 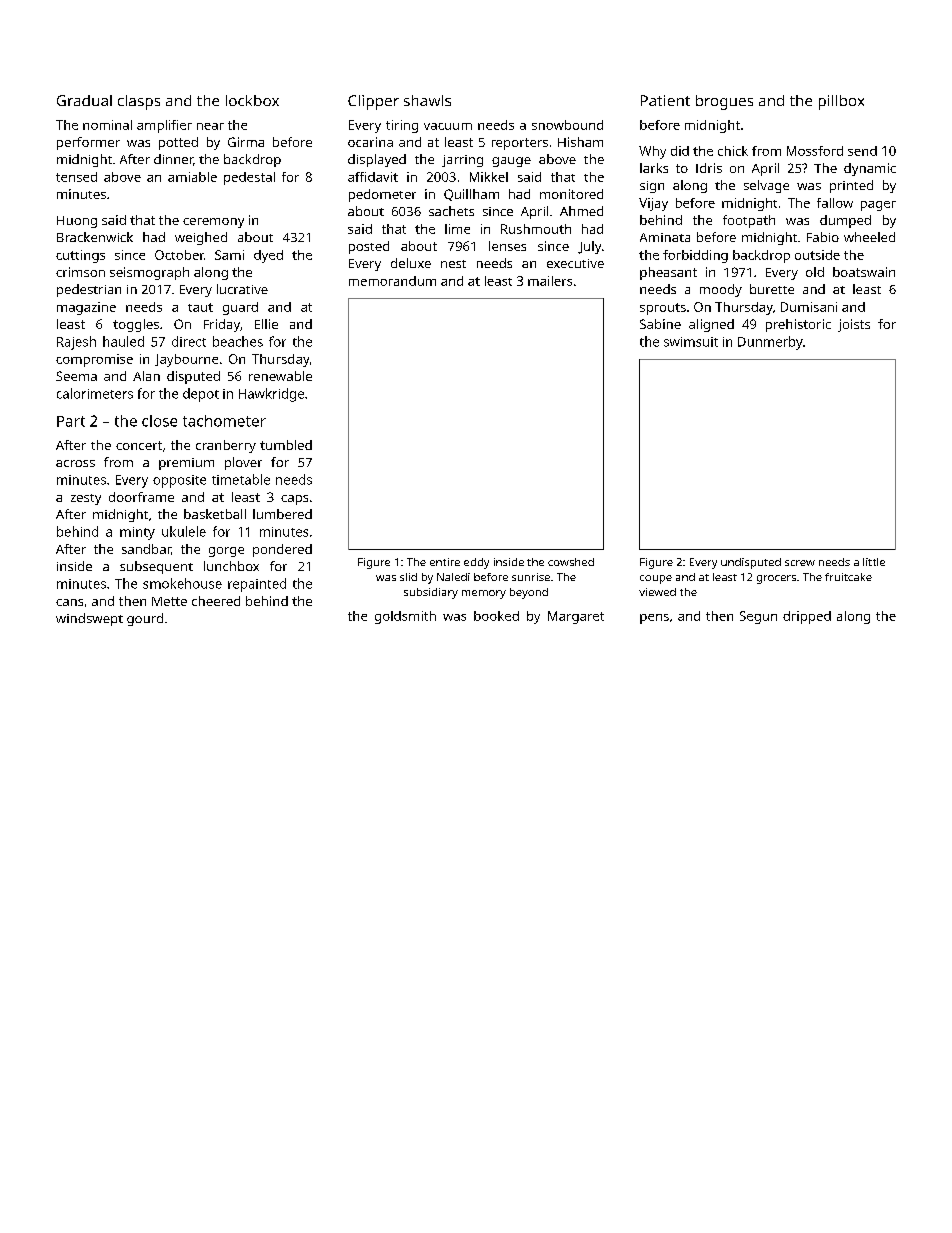 I want to click on viewed, so click(x=657, y=592).
